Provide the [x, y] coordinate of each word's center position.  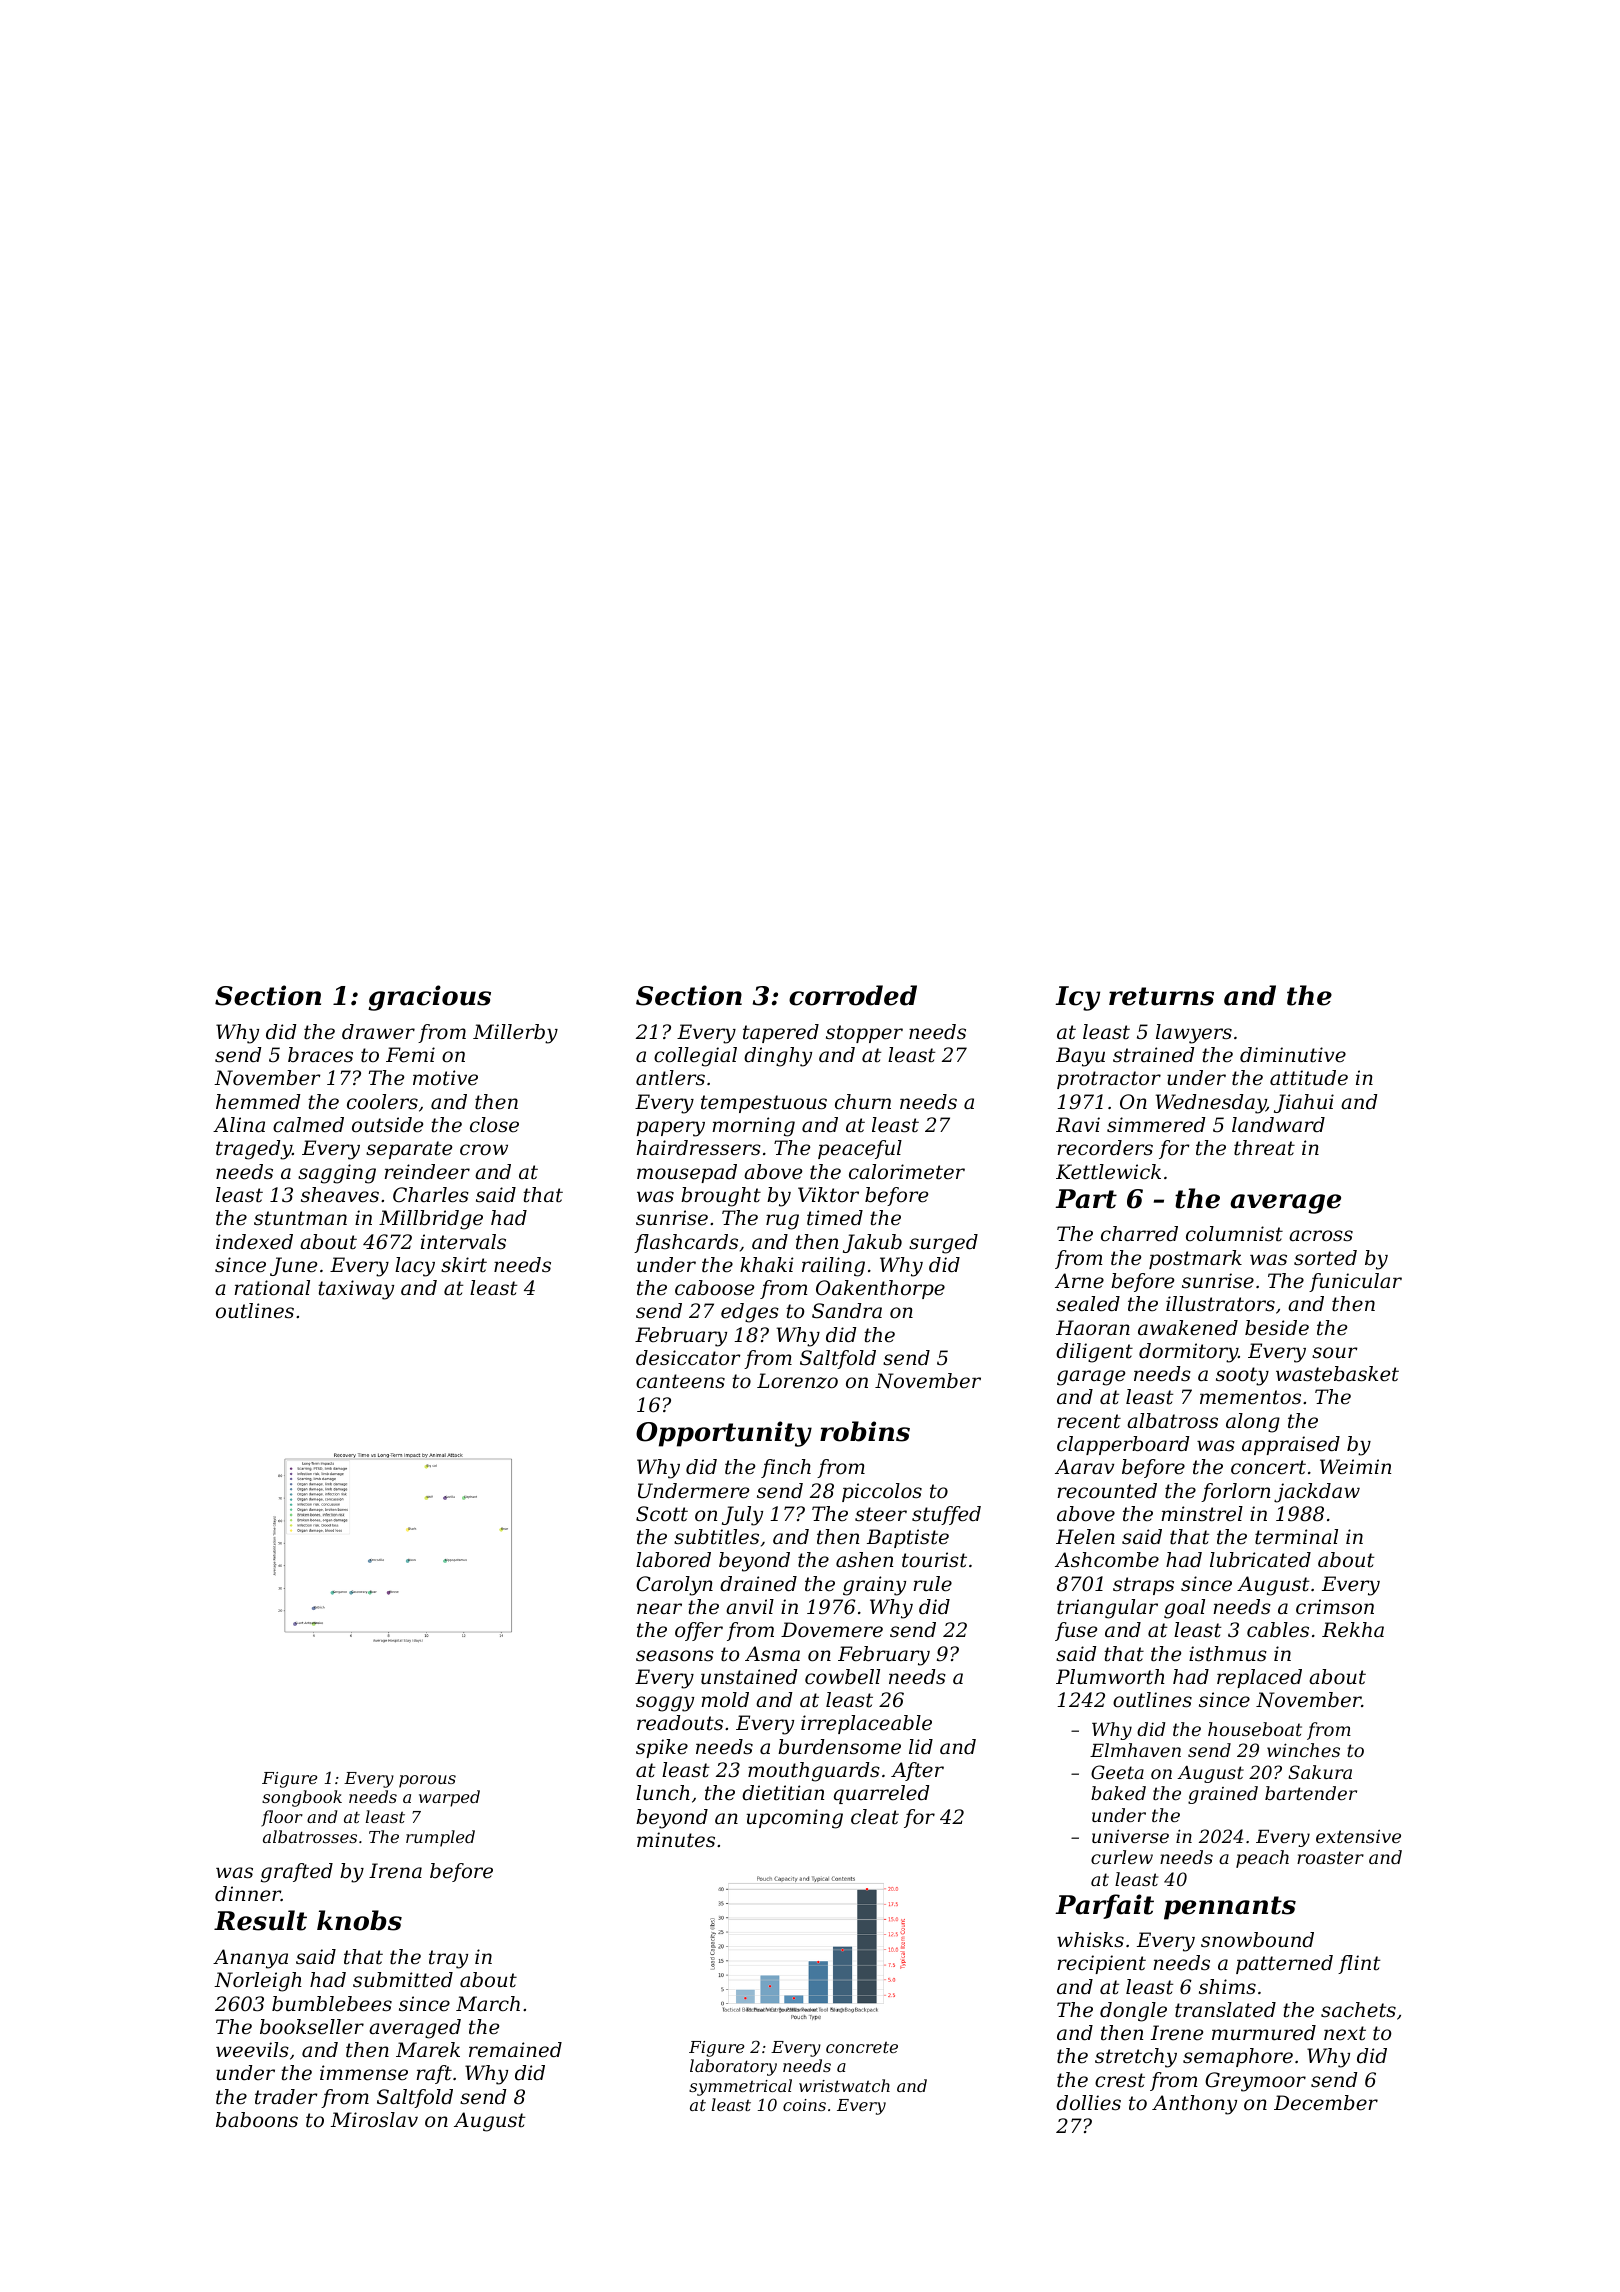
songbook [302, 1798]
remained [515, 2050]
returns [1161, 996]
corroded [853, 995]
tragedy [254, 1150]
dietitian [783, 1793]
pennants [1230, 1908]
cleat [875, 1817]
